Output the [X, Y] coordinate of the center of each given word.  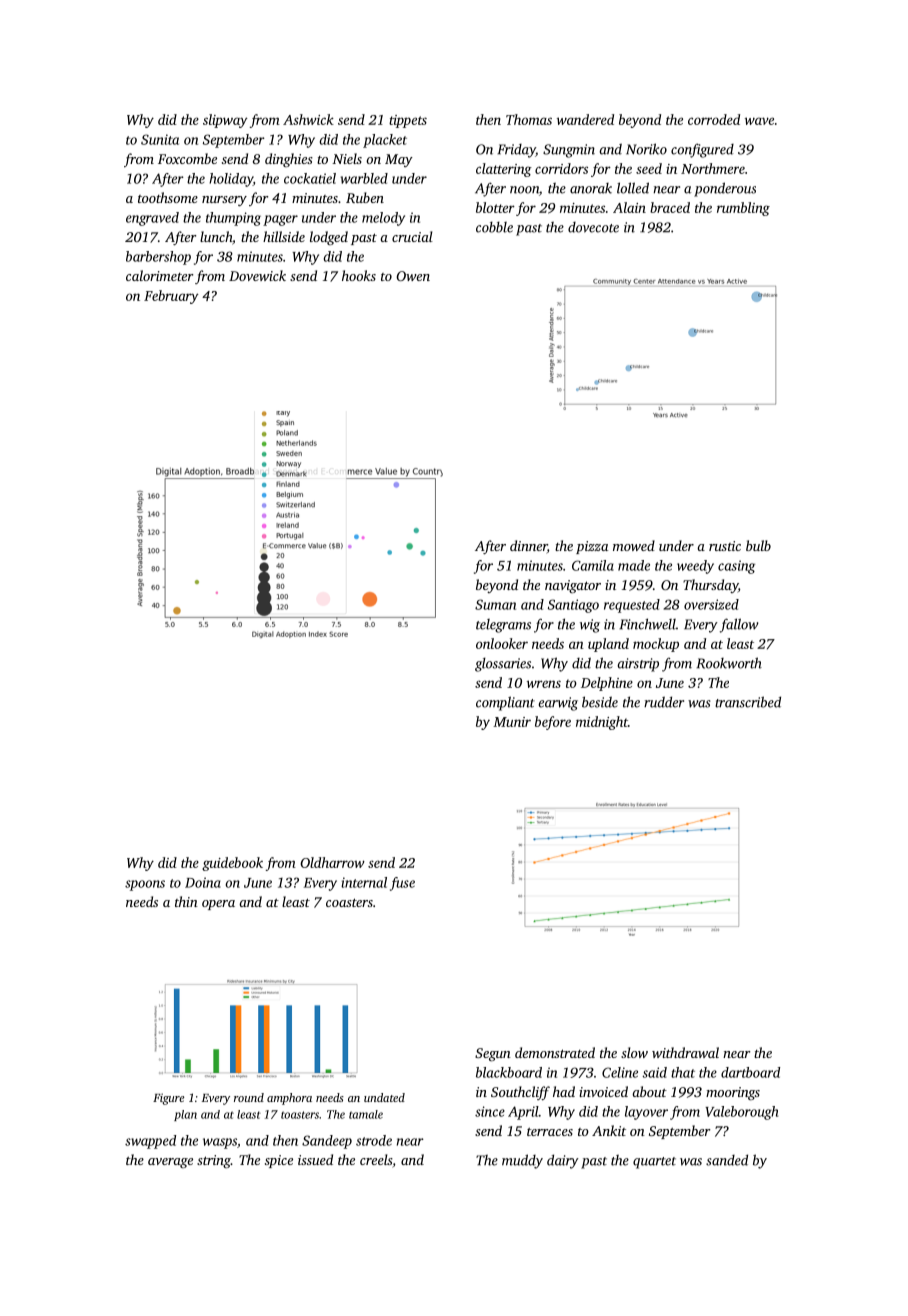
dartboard [750, 1072]
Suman [495, 604]
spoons [145, 885]
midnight [602, 723]
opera [218, 905]
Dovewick [257, 275]
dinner [528, 547]
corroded [714, 119]
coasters [349, 902]
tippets [408, 121]
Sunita [160, 139]
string [214, 1161]
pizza [592, 547]
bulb [758, 545]
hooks [359, 275]
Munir [512, 722]
